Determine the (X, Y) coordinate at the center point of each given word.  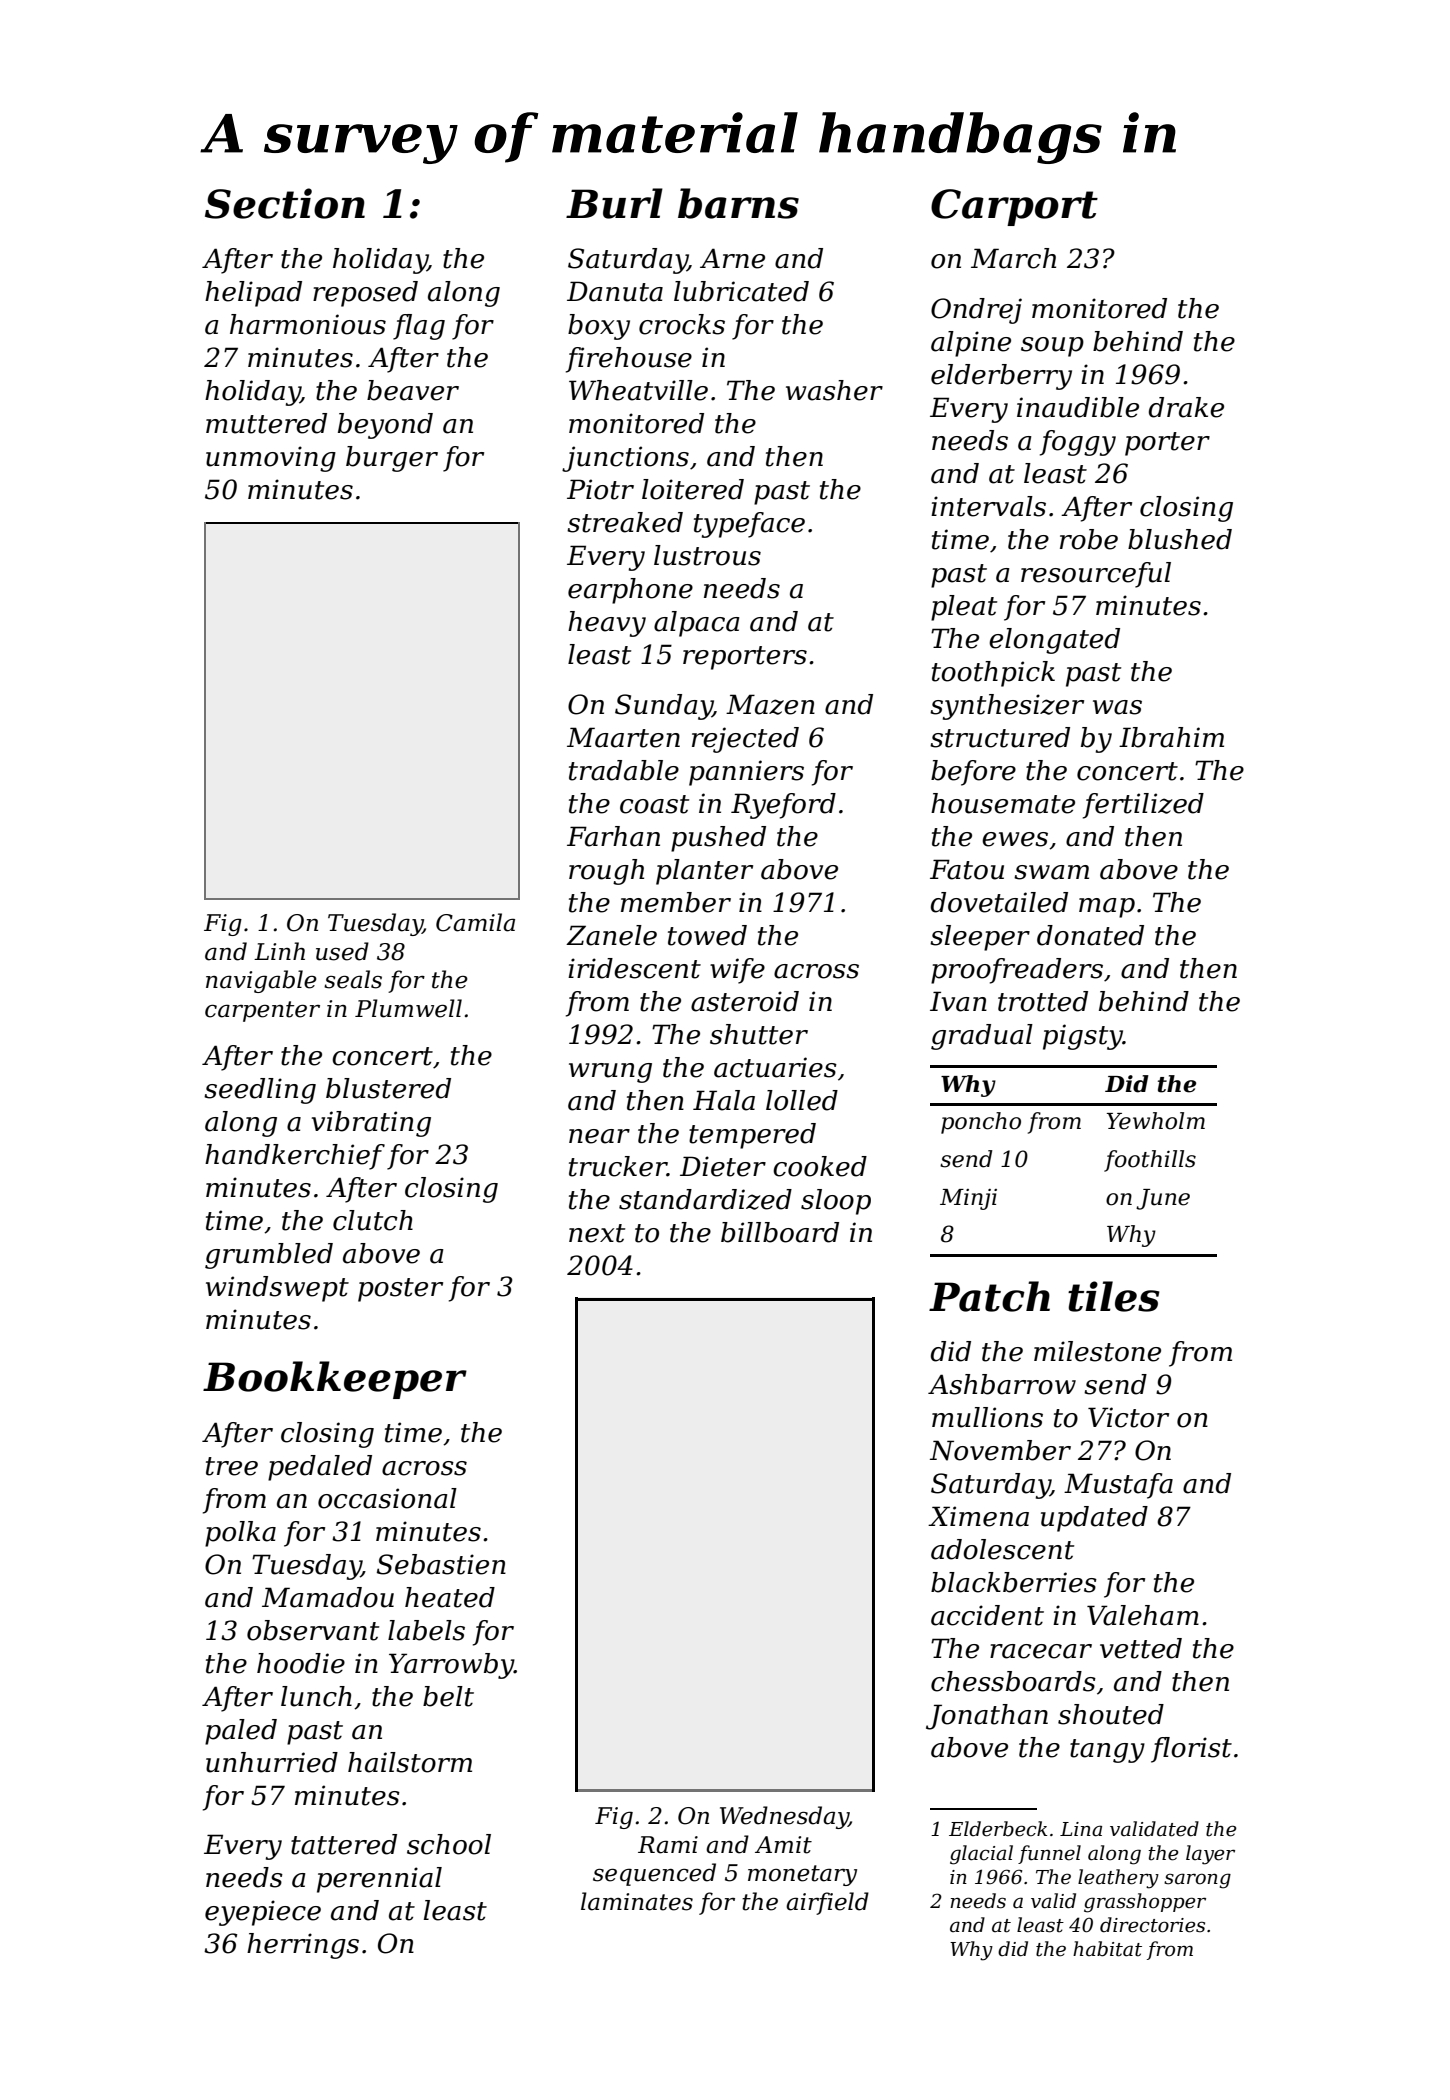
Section (285, 203)
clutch (373, 1220)
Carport (1014, 207)
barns (738, 203)
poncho (981, 1123)
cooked (820, 1166)
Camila (475, 922)
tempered (752, 1136)
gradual (982, 1037)
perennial (379, 1880)
